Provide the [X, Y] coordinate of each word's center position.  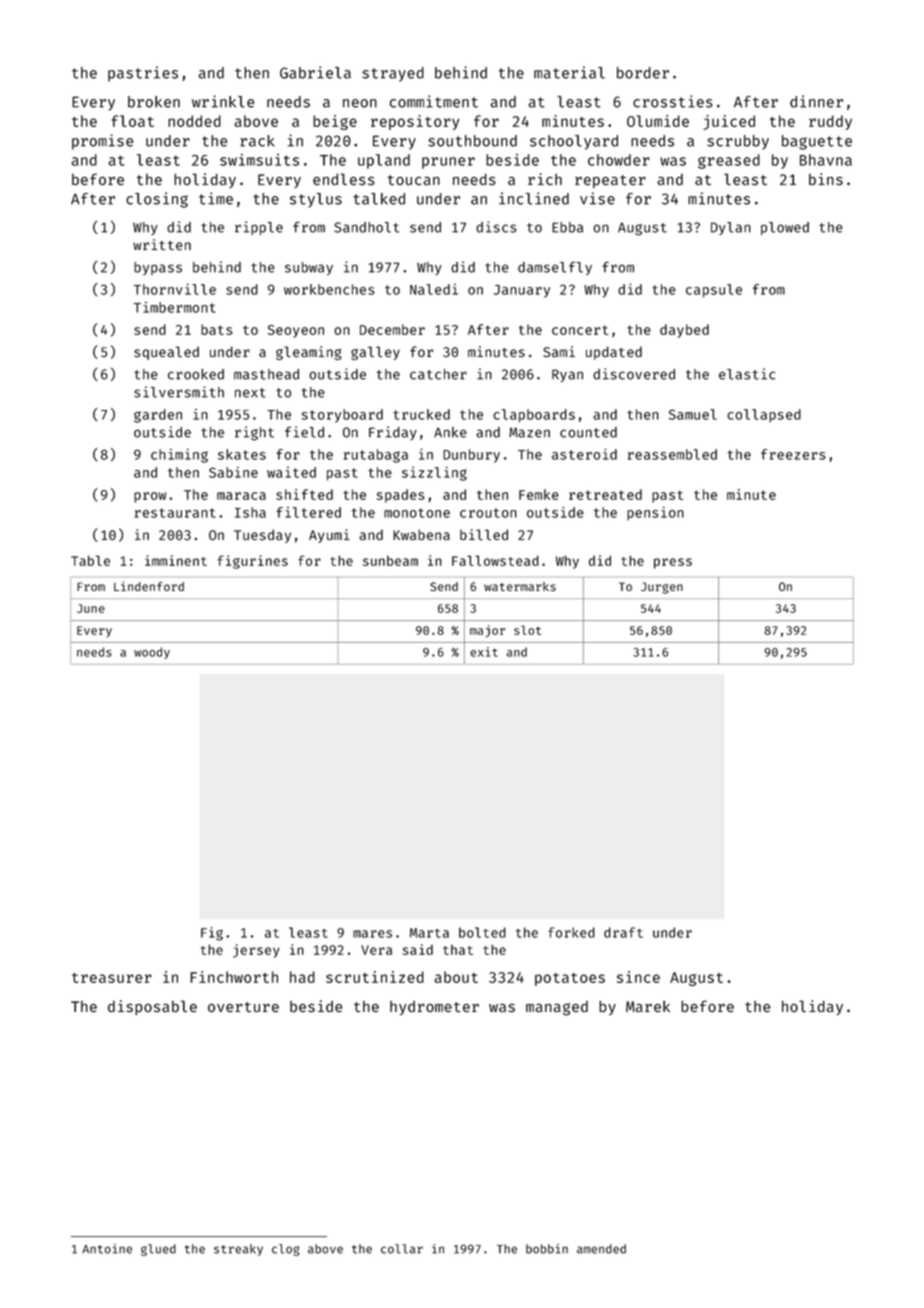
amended [601, 1249]
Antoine [107, 1249]
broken [154, 102]
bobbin [547, 1249]
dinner [816, 101]
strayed [393, 74]
